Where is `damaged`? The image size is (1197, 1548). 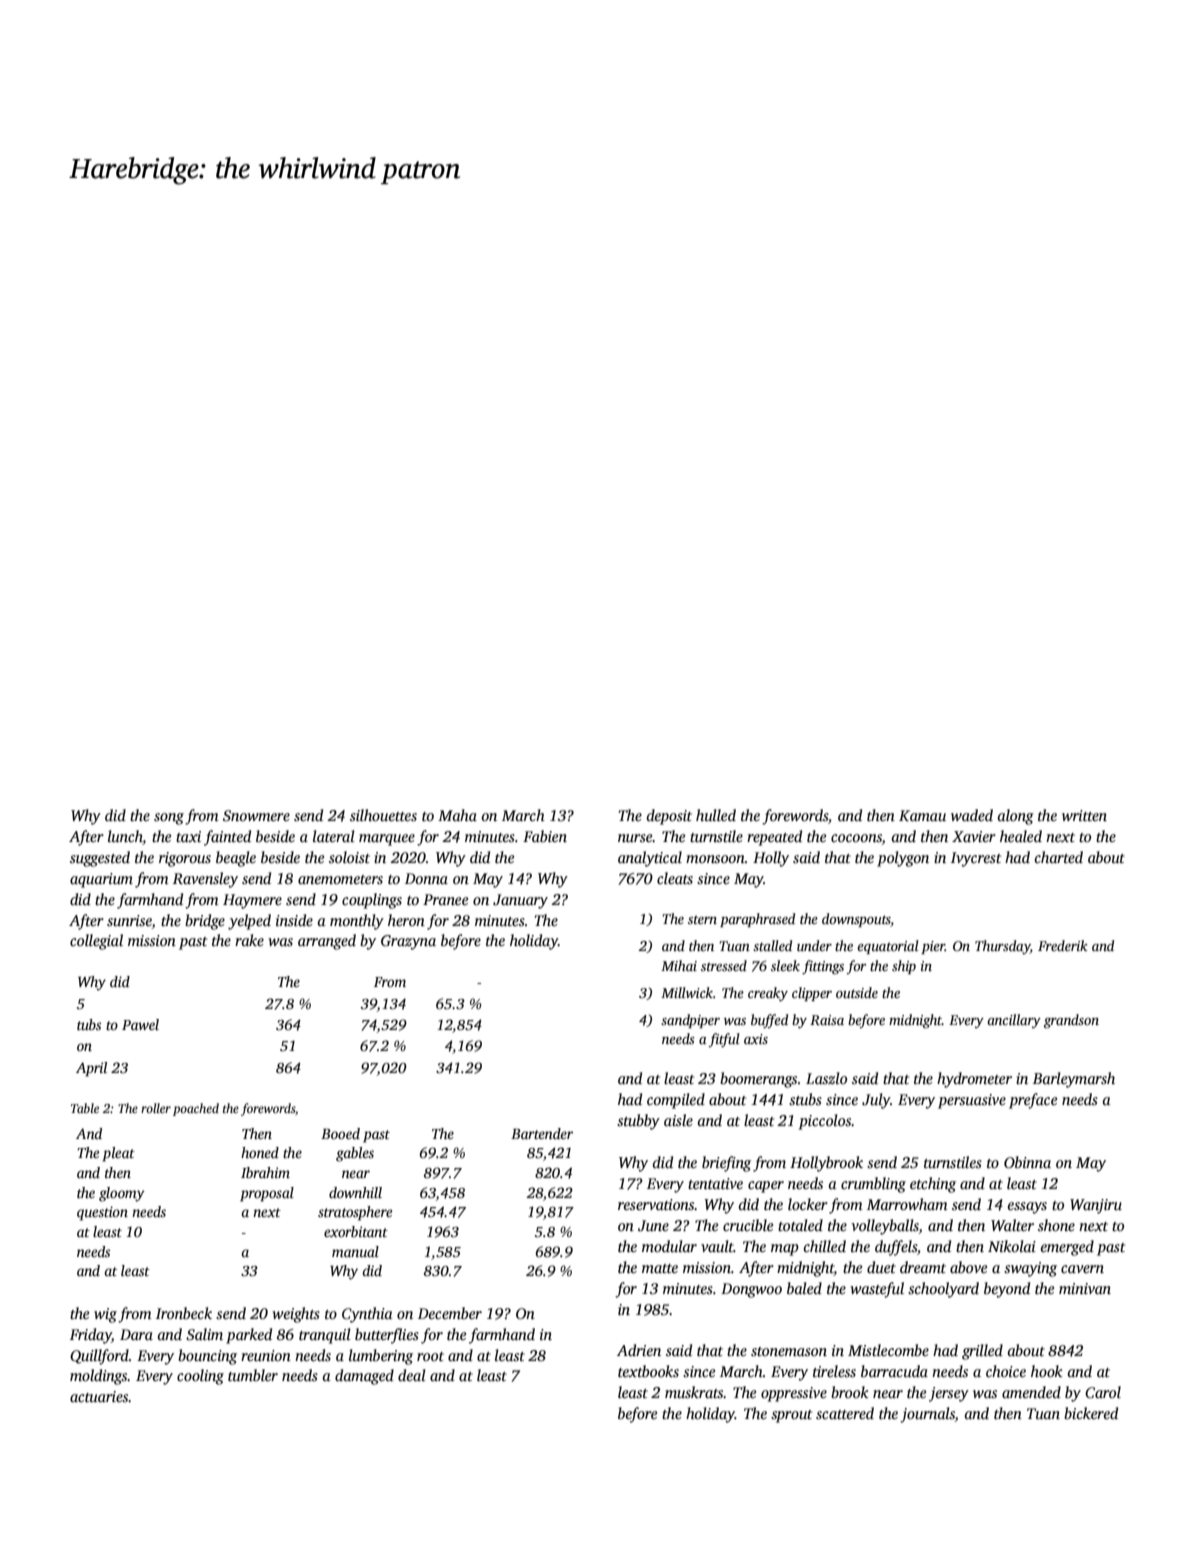 damaged is located at coordinates (364, 1377).
